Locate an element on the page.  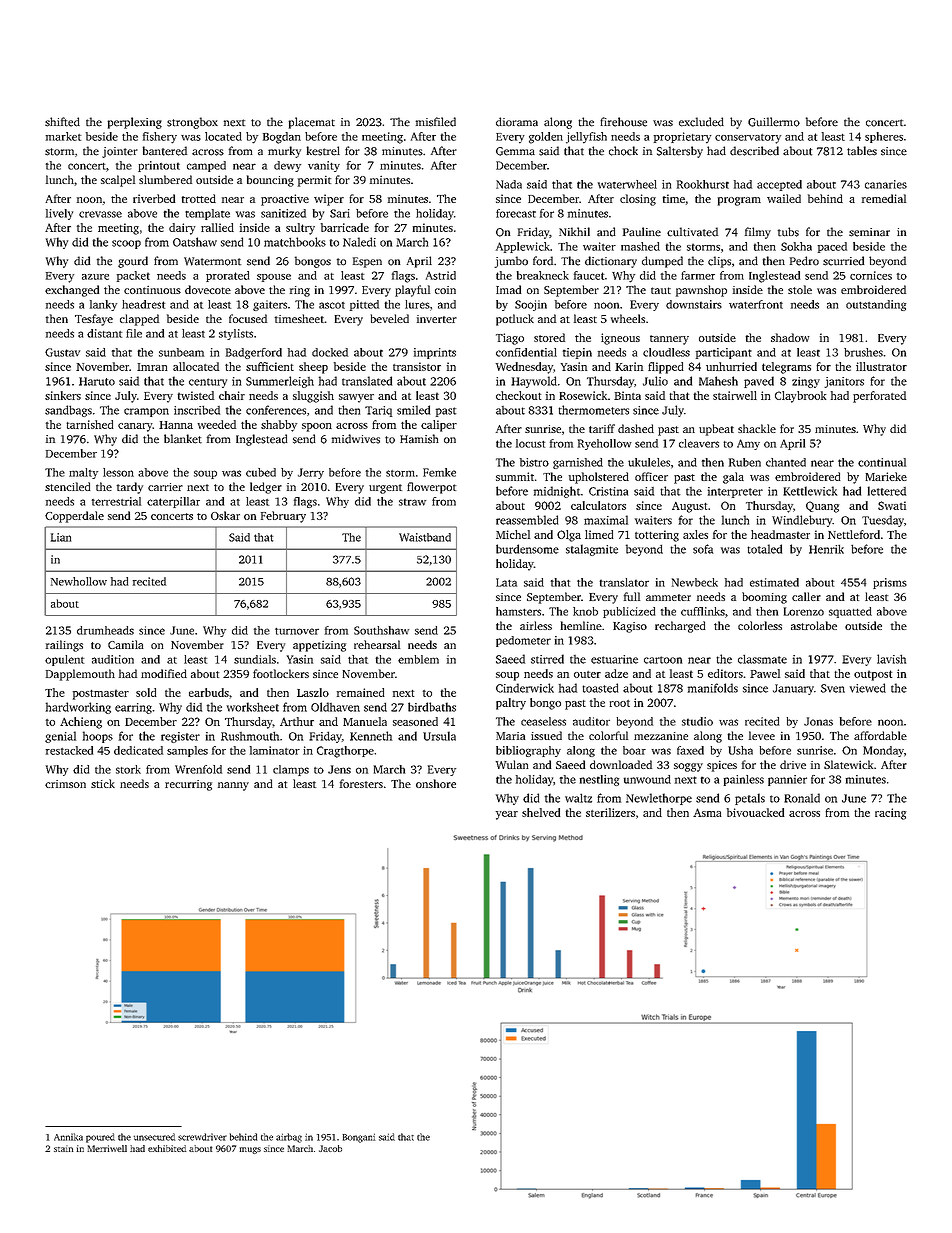
emblem is located at coordinates (418, 659).
